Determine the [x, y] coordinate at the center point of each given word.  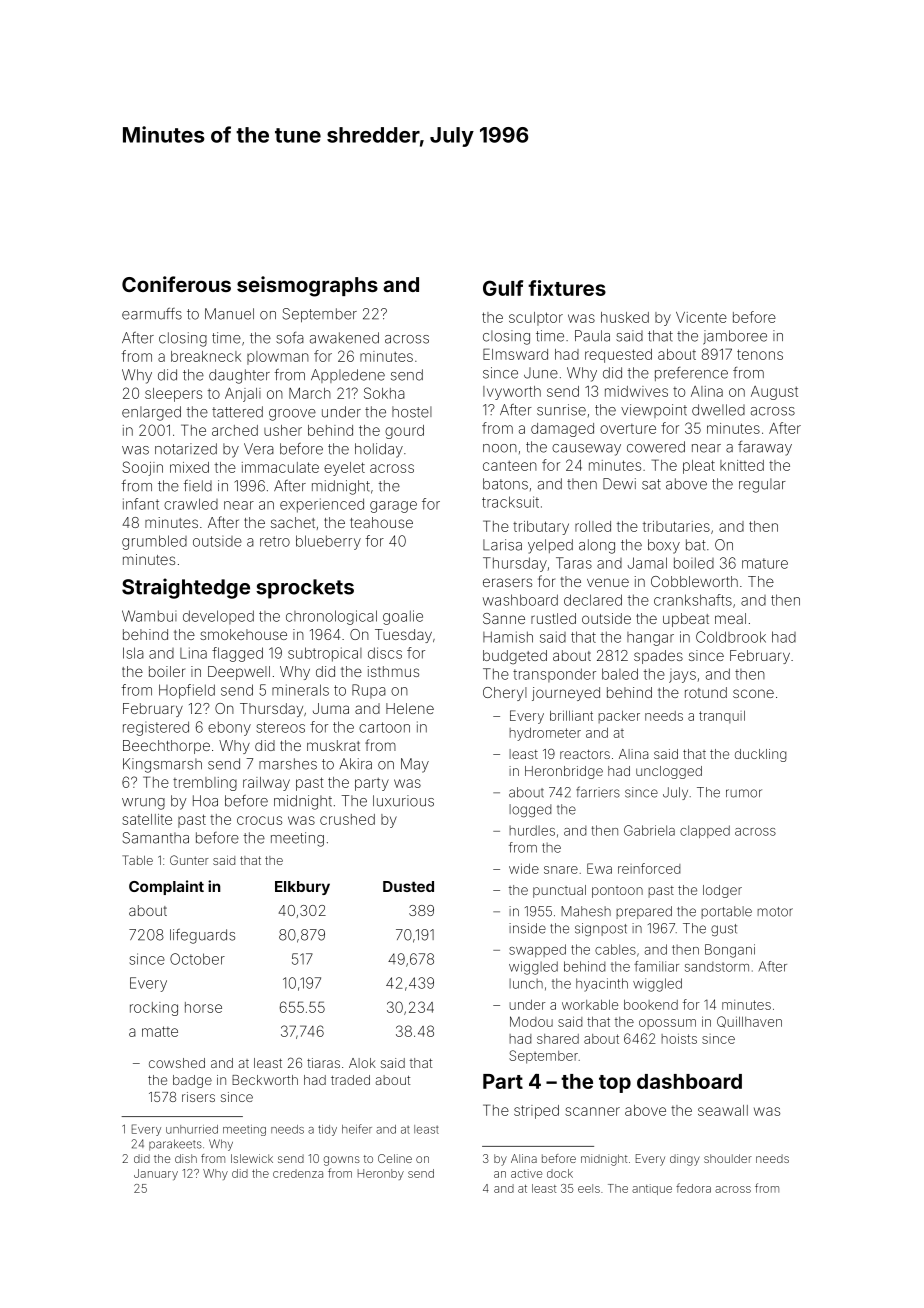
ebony [229, 728]
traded [350, 1080]
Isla [133, 653]
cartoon [384, 727]
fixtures [567, 288]
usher [283, 430]
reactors [585, 754]
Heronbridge [564, 772]
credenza [298, 1173]
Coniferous [176, 284]
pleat [699, 467]
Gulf [503, 288]
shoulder [728, 1158]
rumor [744, 793]
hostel [412, 412]
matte [160, 1031]
